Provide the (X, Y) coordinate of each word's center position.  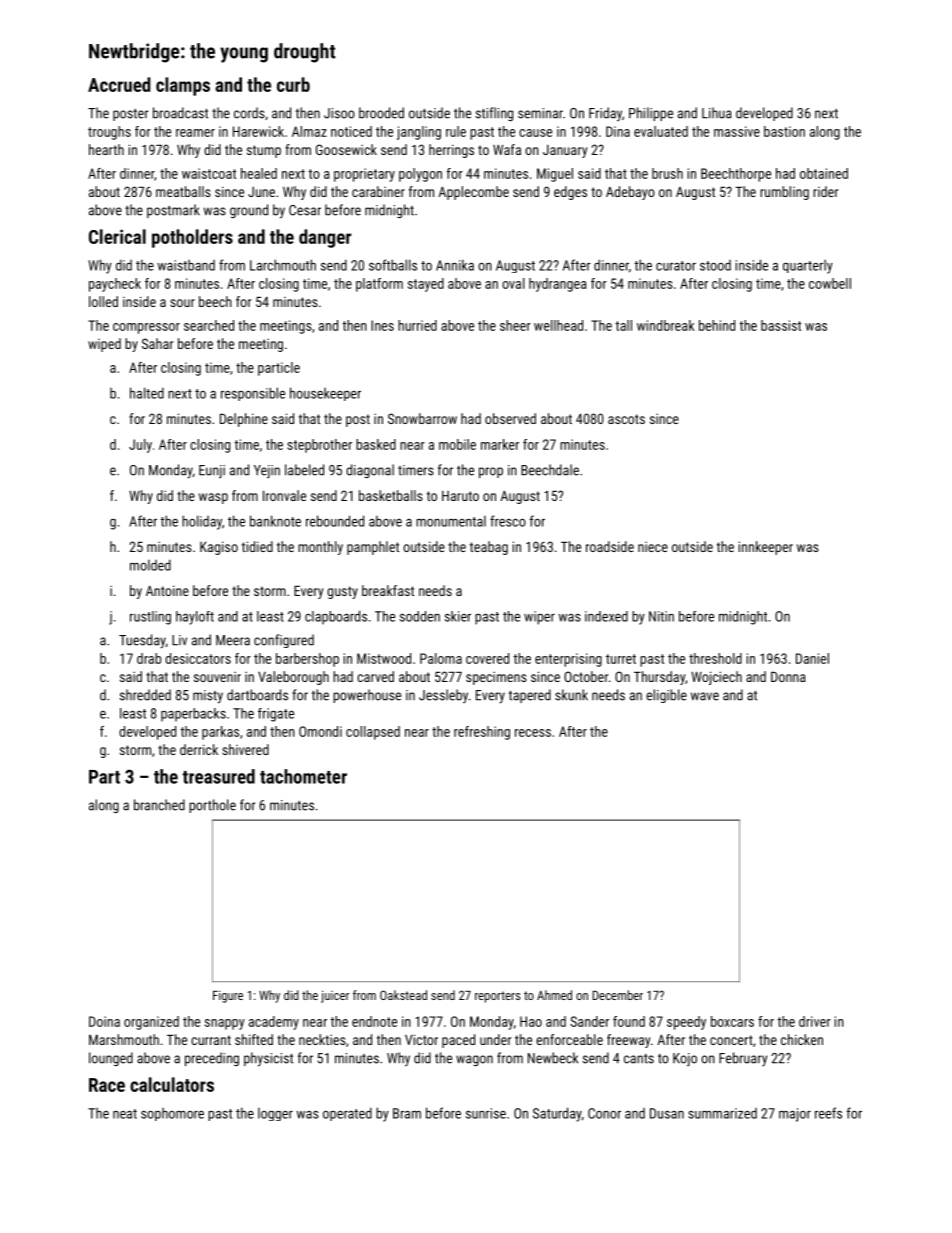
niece (653, 547)
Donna (788, 677)
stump (264, 151)
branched (159, 805)
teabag (489, 548)
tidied (257, 546)
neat (125, 1114)
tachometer (303, 776)
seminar (540, 113)
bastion (784, 131)
